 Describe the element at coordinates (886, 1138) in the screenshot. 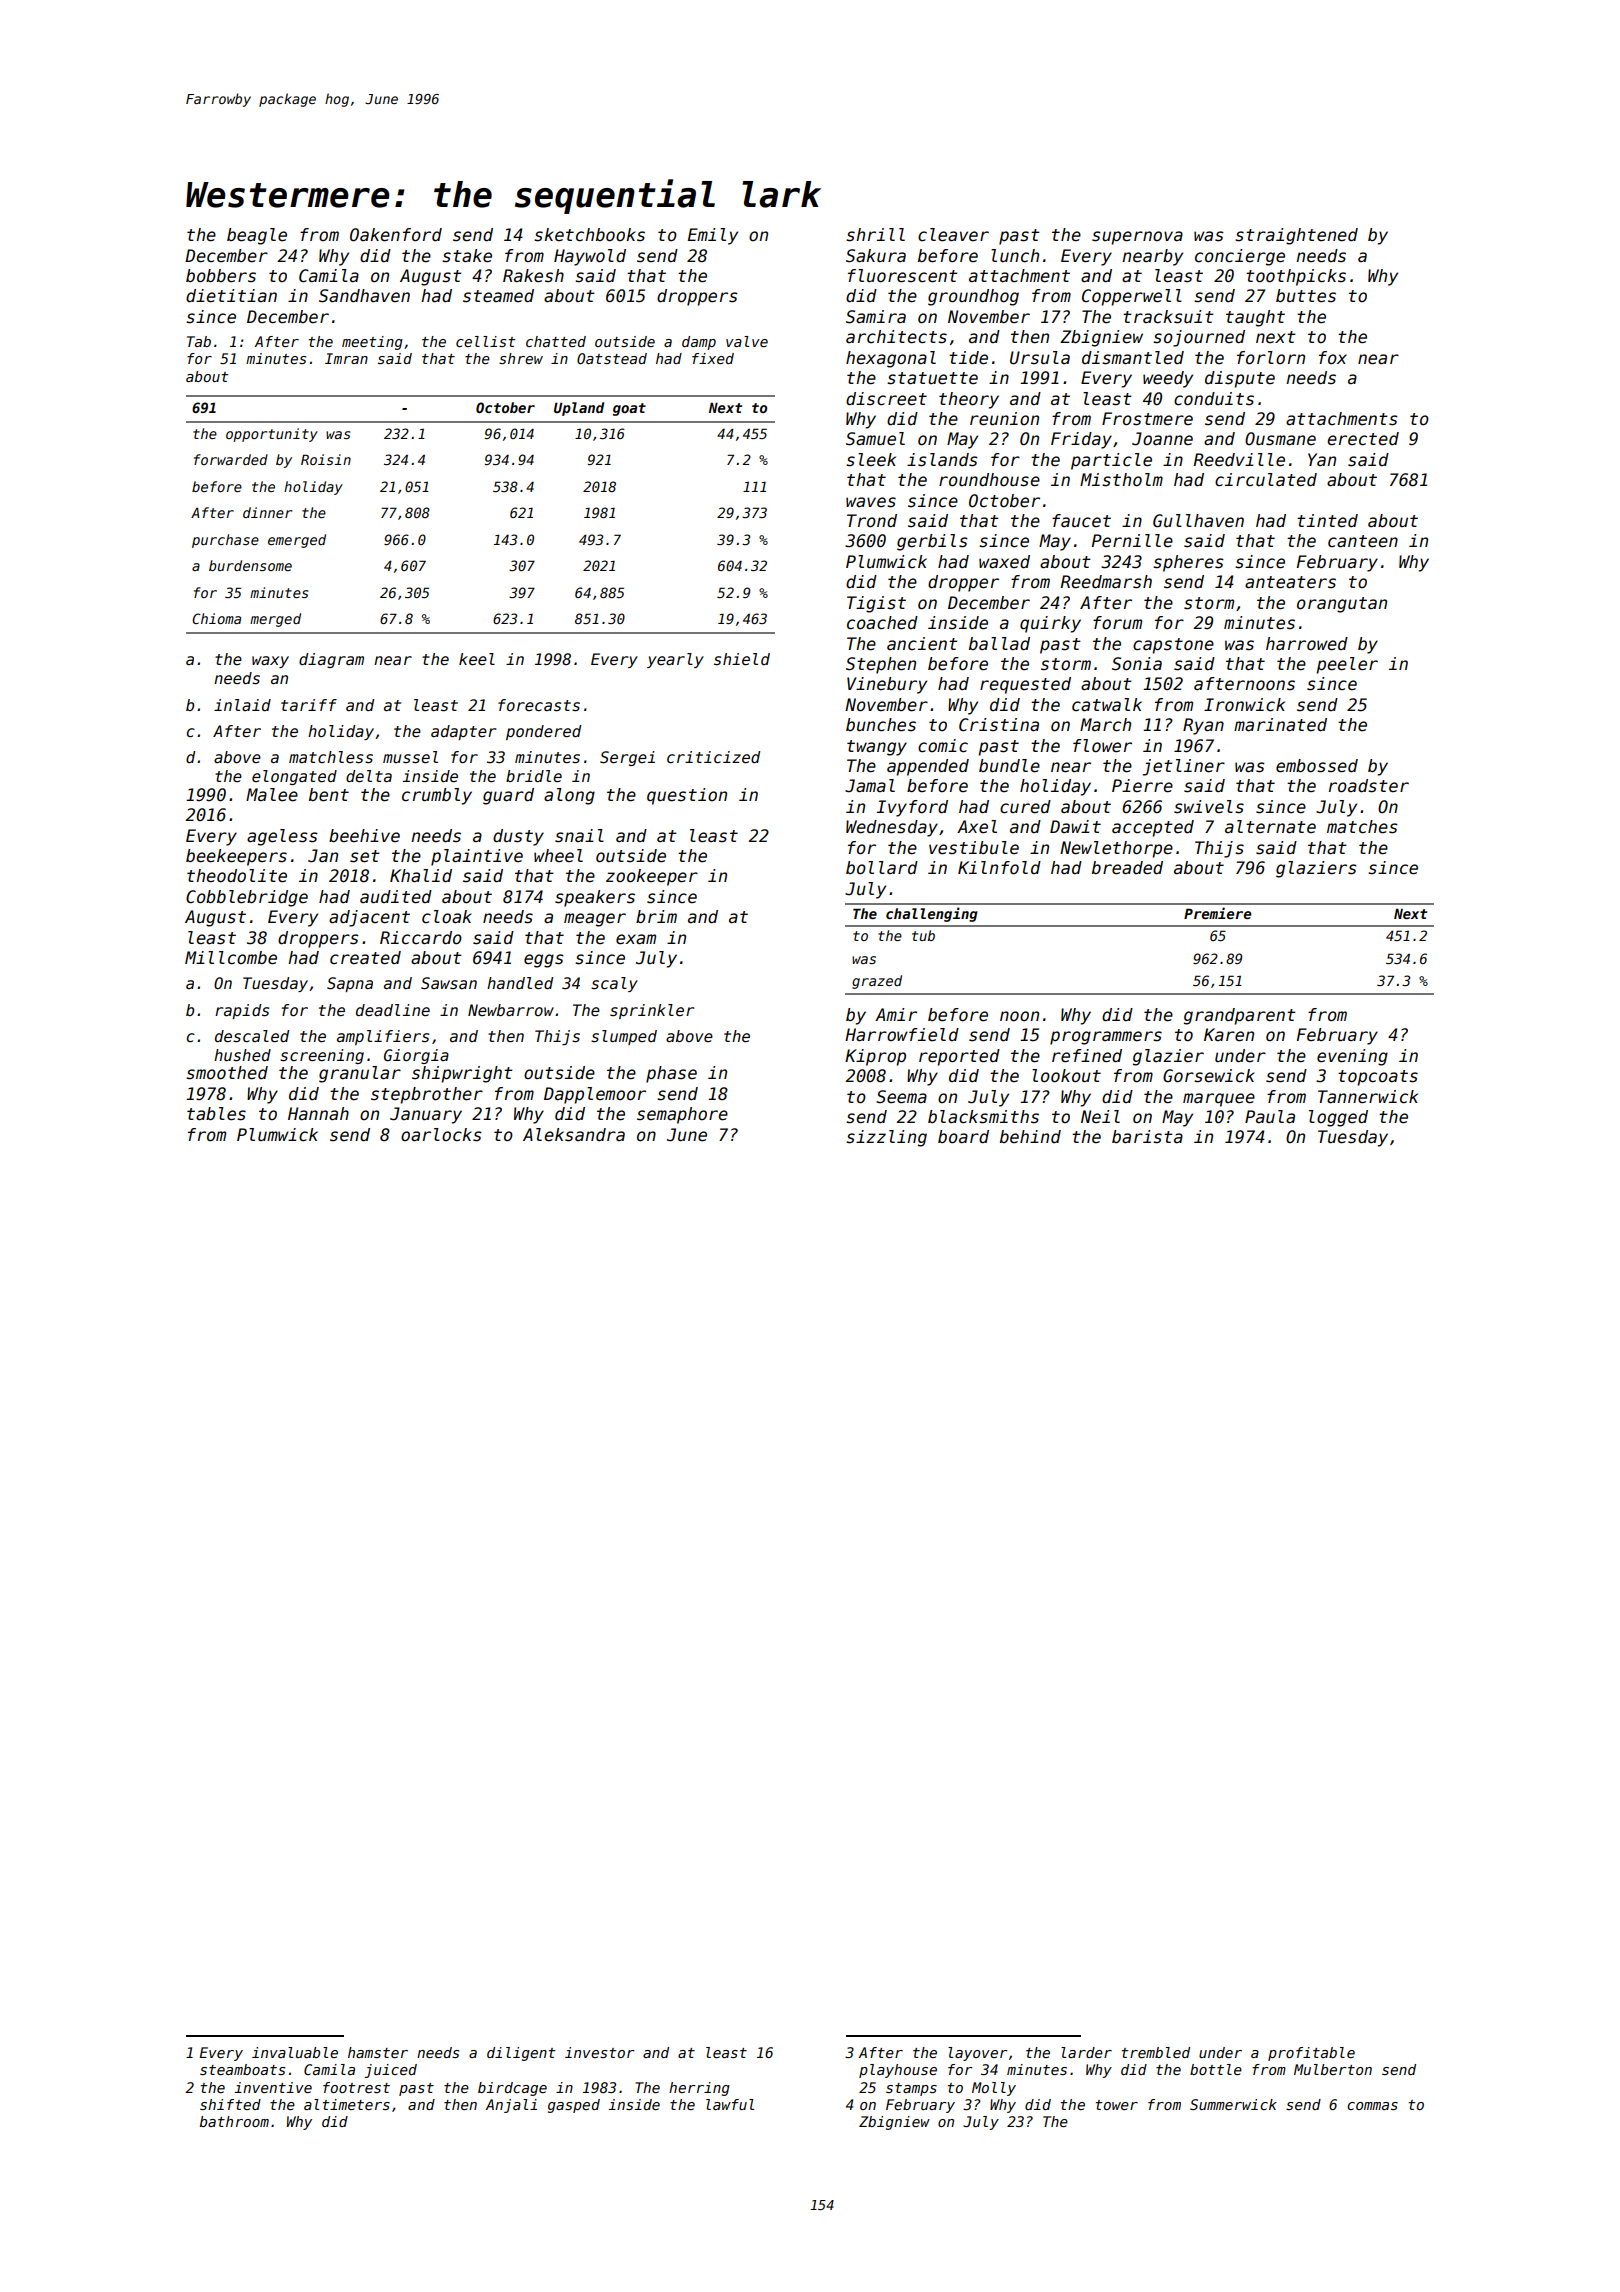

I see `sizzling` at that location.
